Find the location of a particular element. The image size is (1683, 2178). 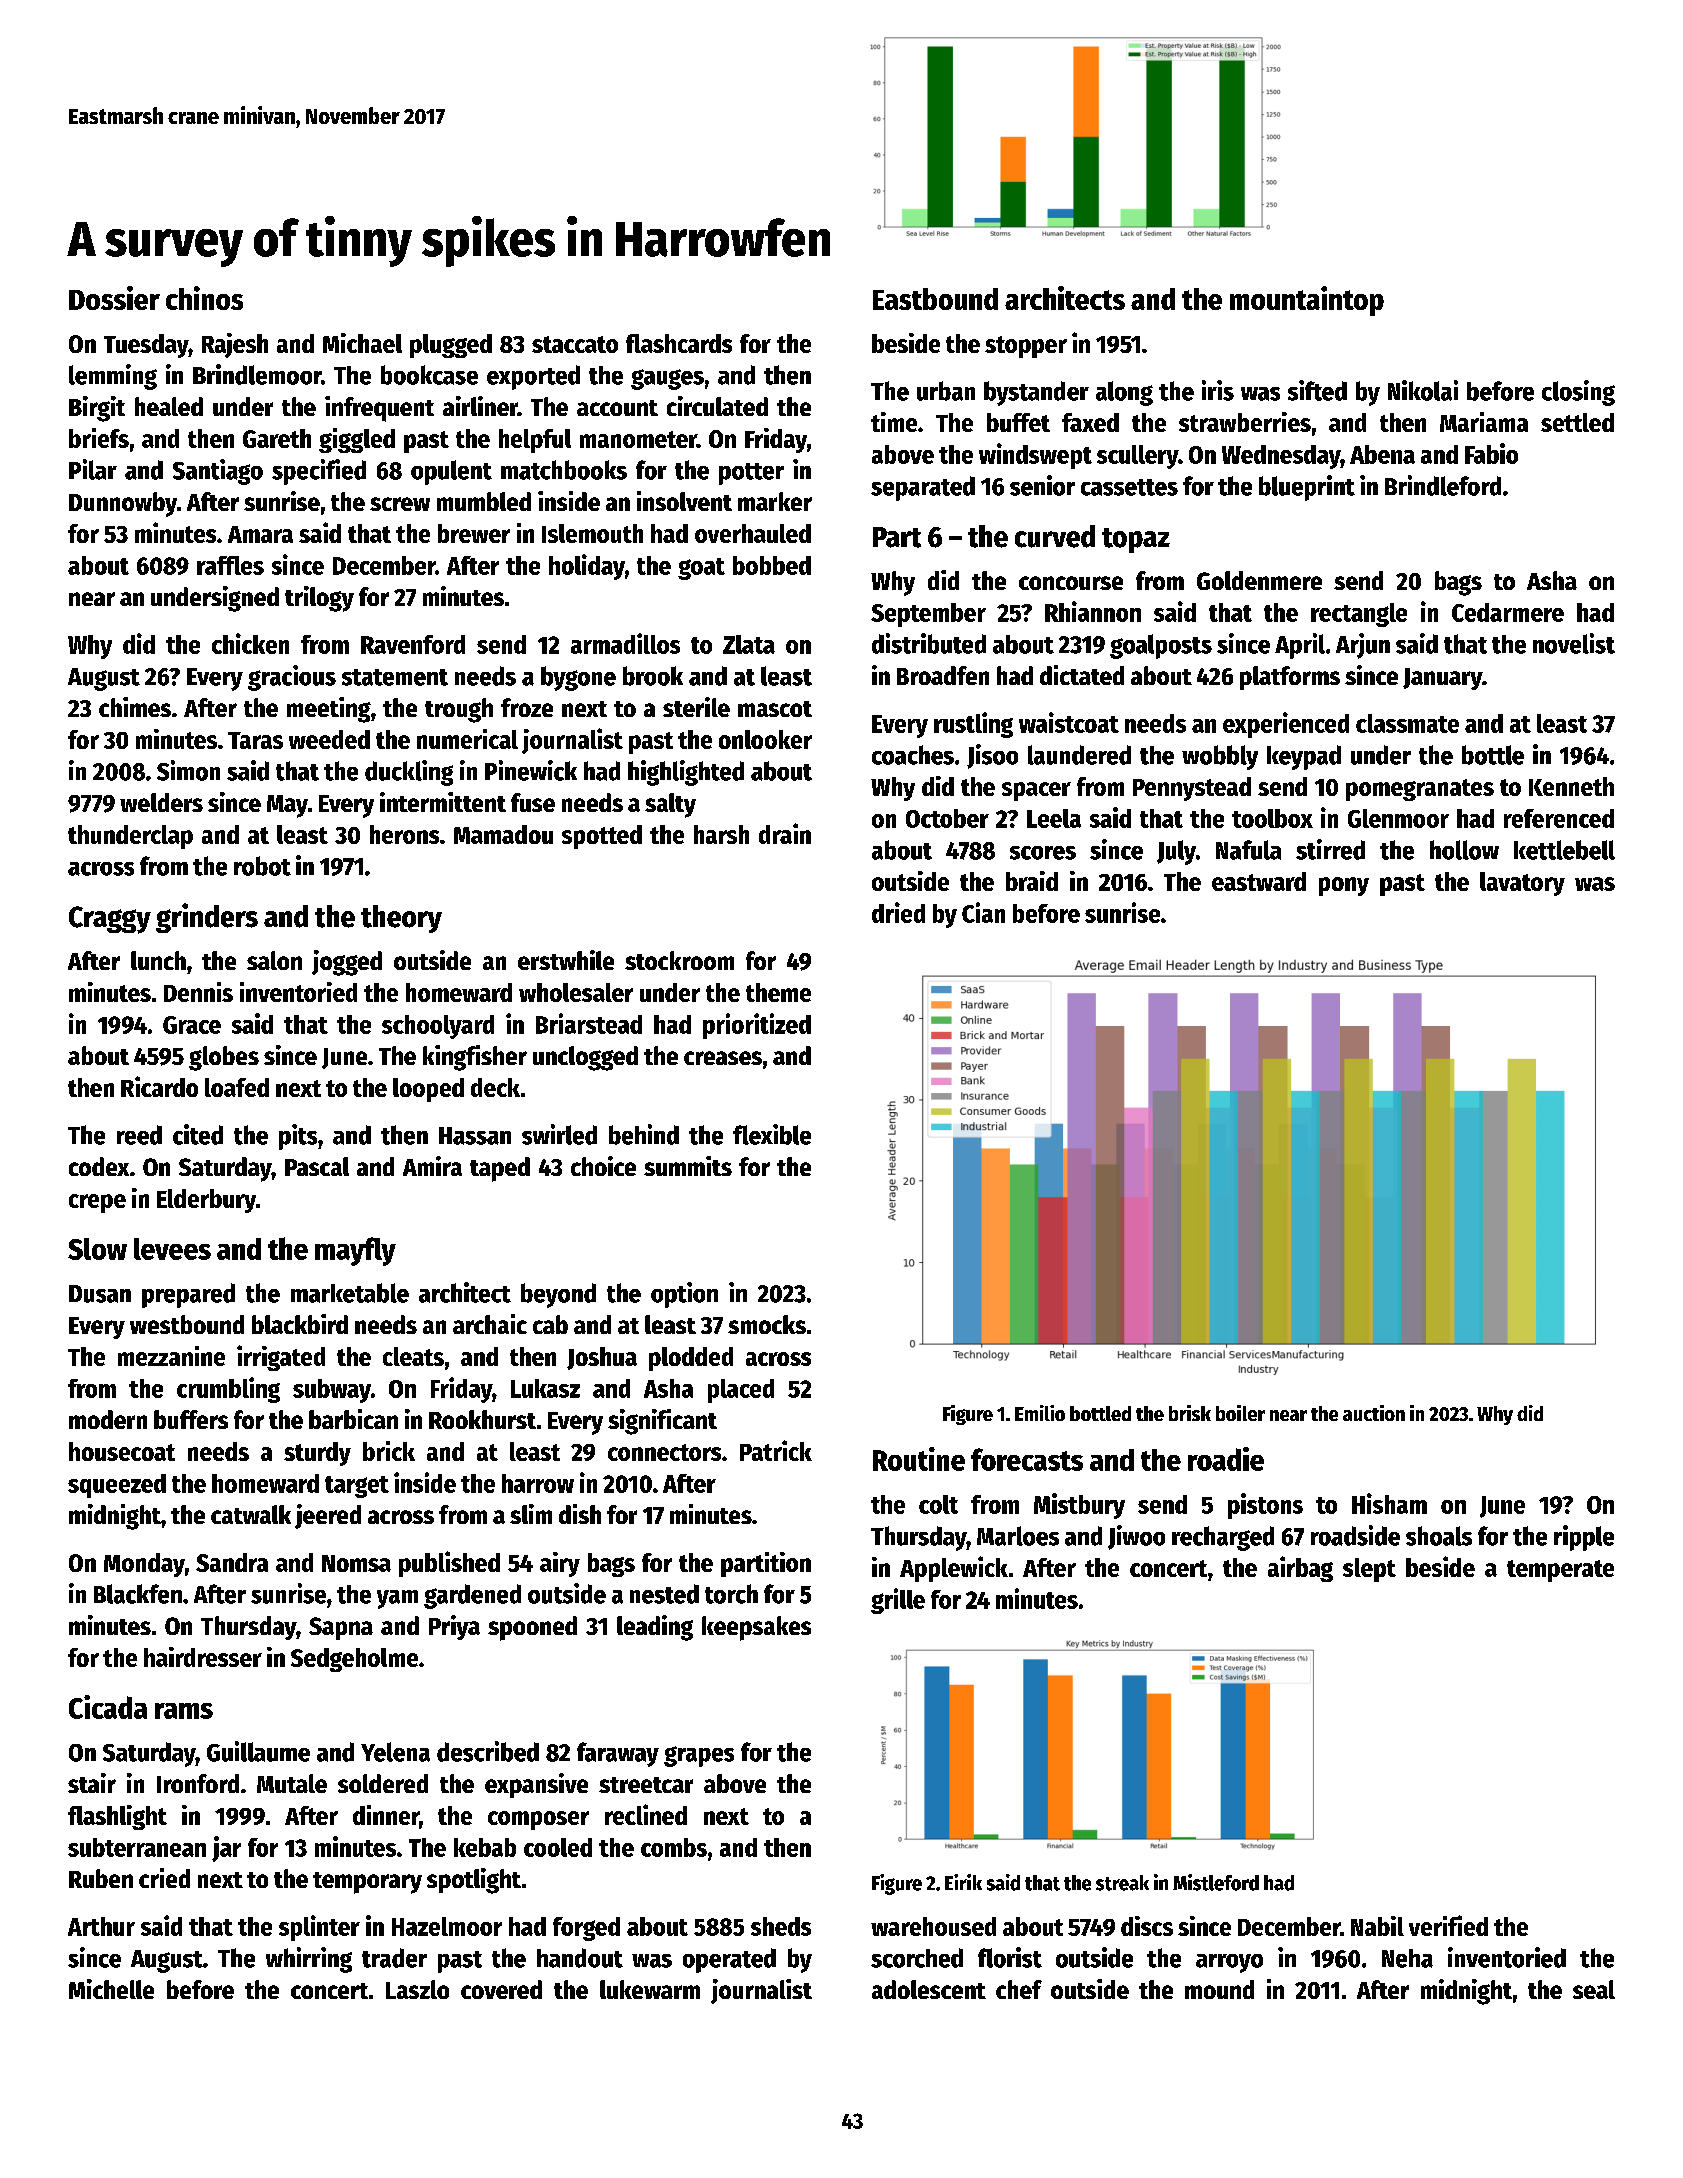

florist is located at coordinates (1010, 1957).
